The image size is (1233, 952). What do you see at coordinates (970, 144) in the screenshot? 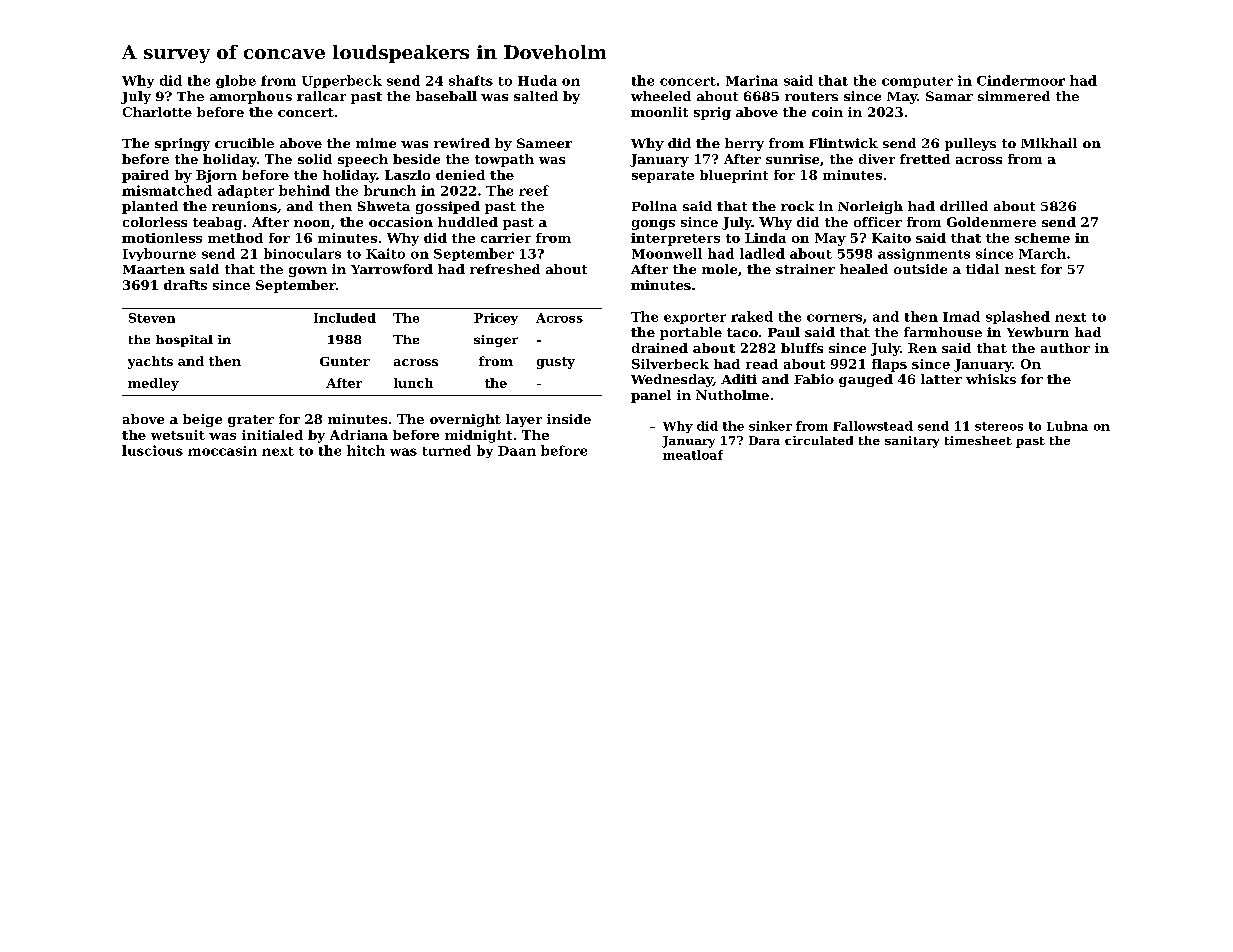
I see `pulleys` at bounding box center [970, 144].
